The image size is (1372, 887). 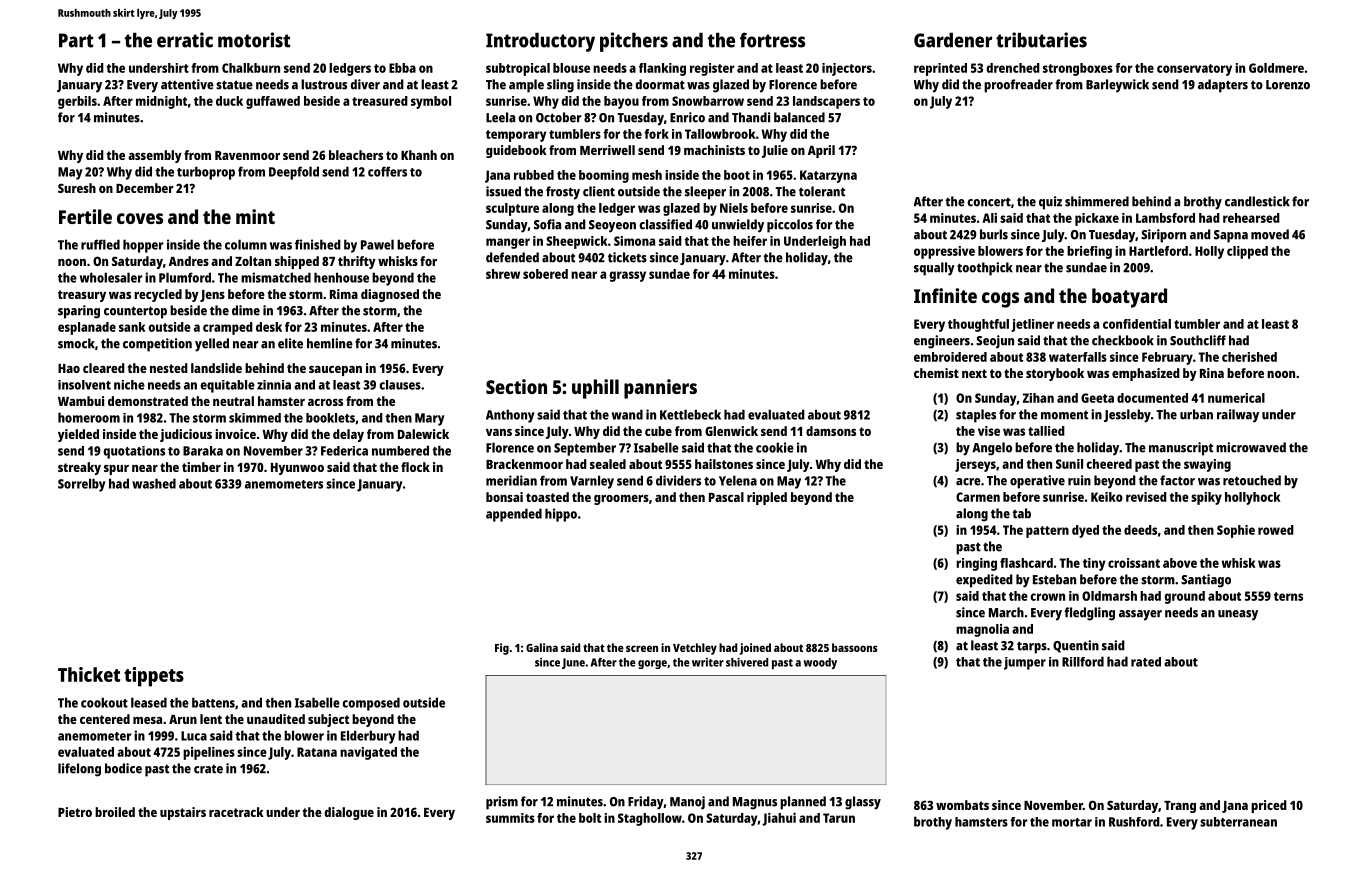 What do you see at coordinates (863, 803) in the screenshot?
I see `glassy` at bounding box center [863, 803].
